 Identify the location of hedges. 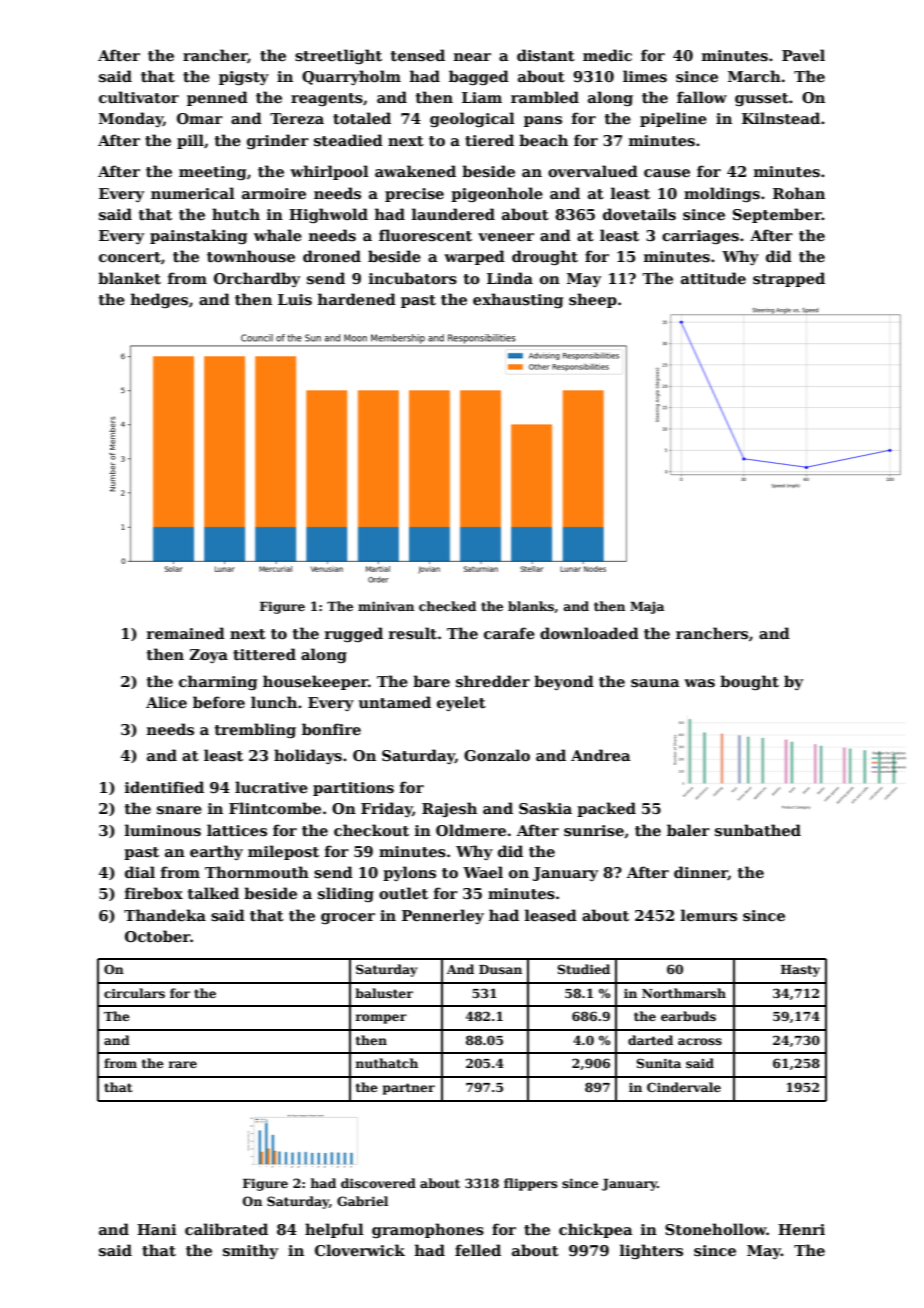
(159, 300).
